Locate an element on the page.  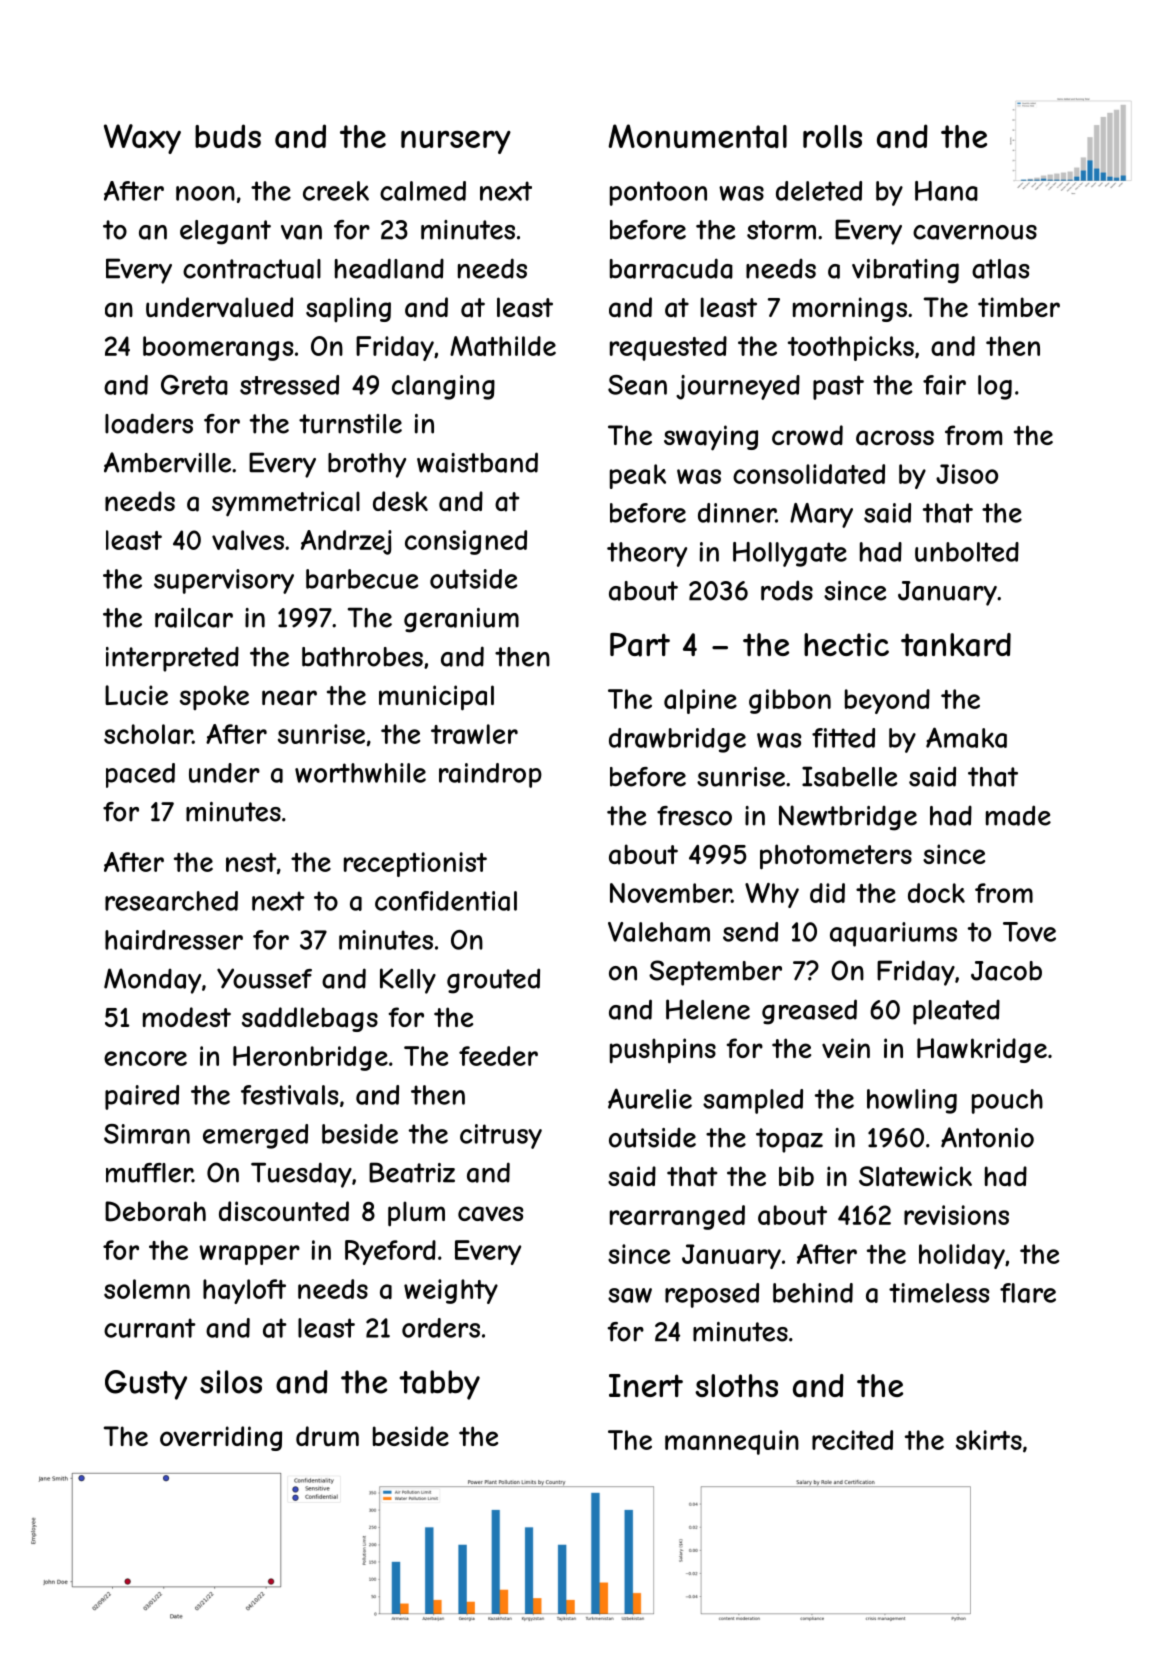
tankard is located at coordinates (956, 645).
